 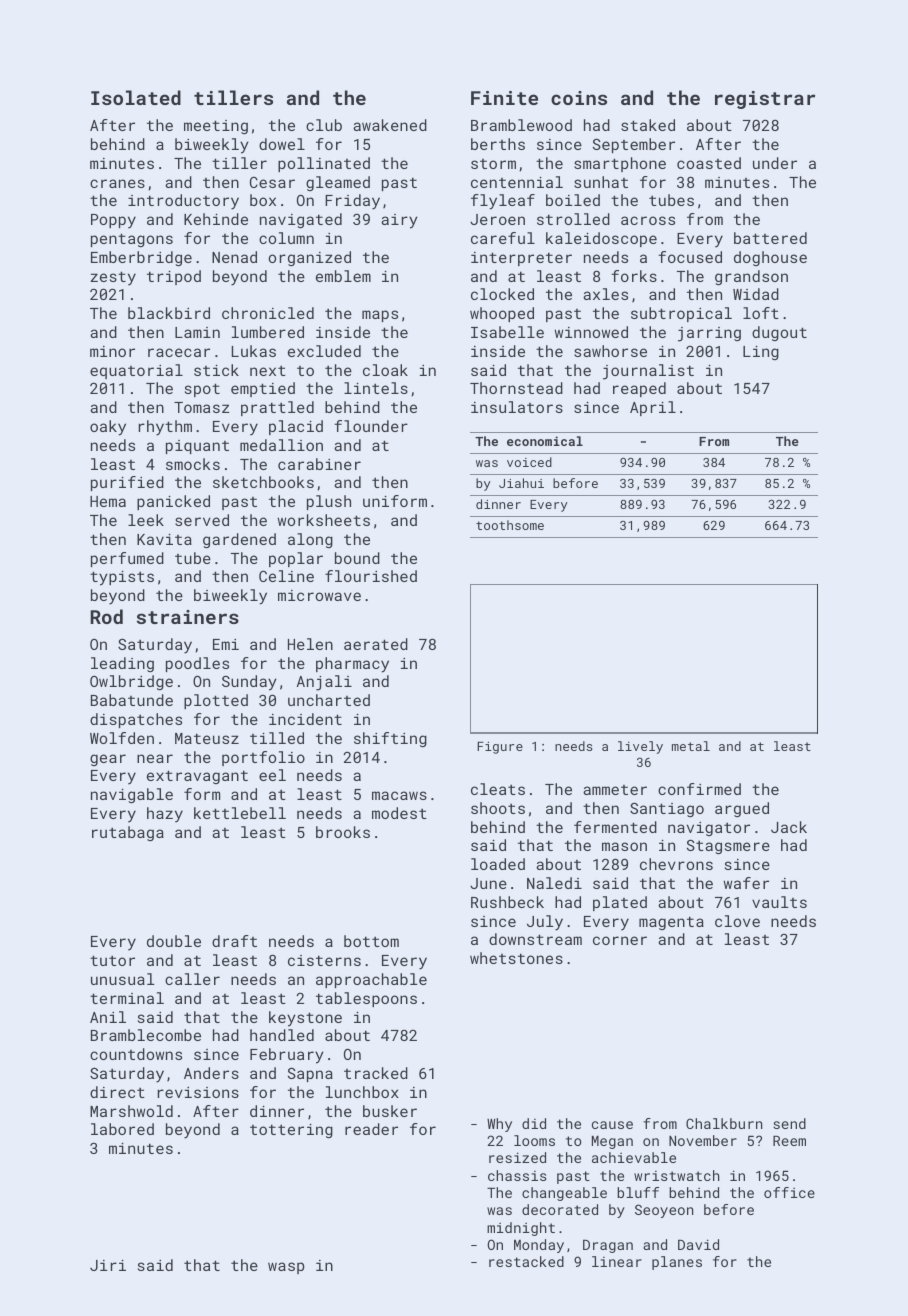 I want to click on did, so click(x=534, y=1123).
